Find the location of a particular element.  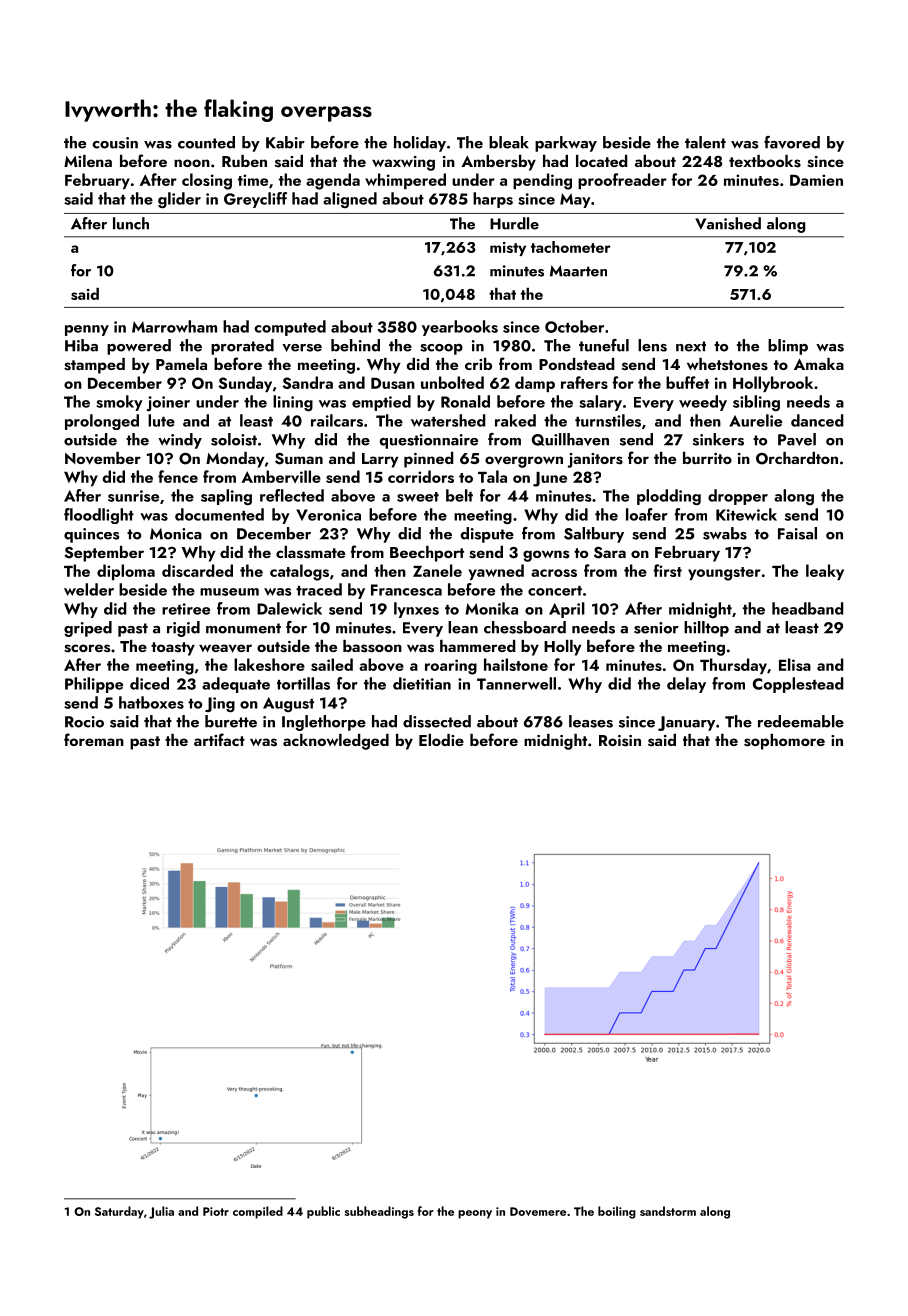

blimp is located at coordinates (788, 347).
